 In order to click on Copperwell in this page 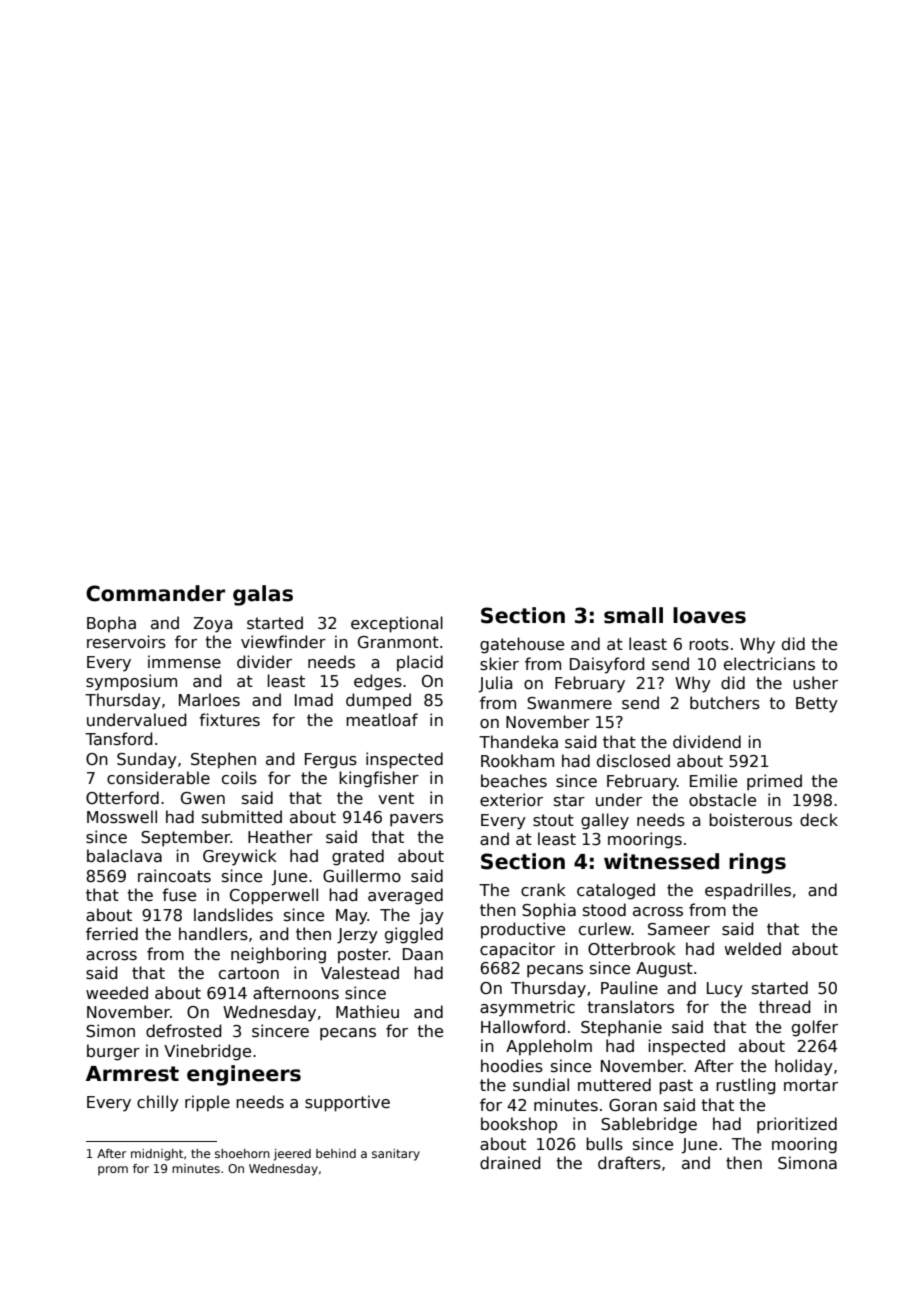, I will do `click(274, 896)`.
